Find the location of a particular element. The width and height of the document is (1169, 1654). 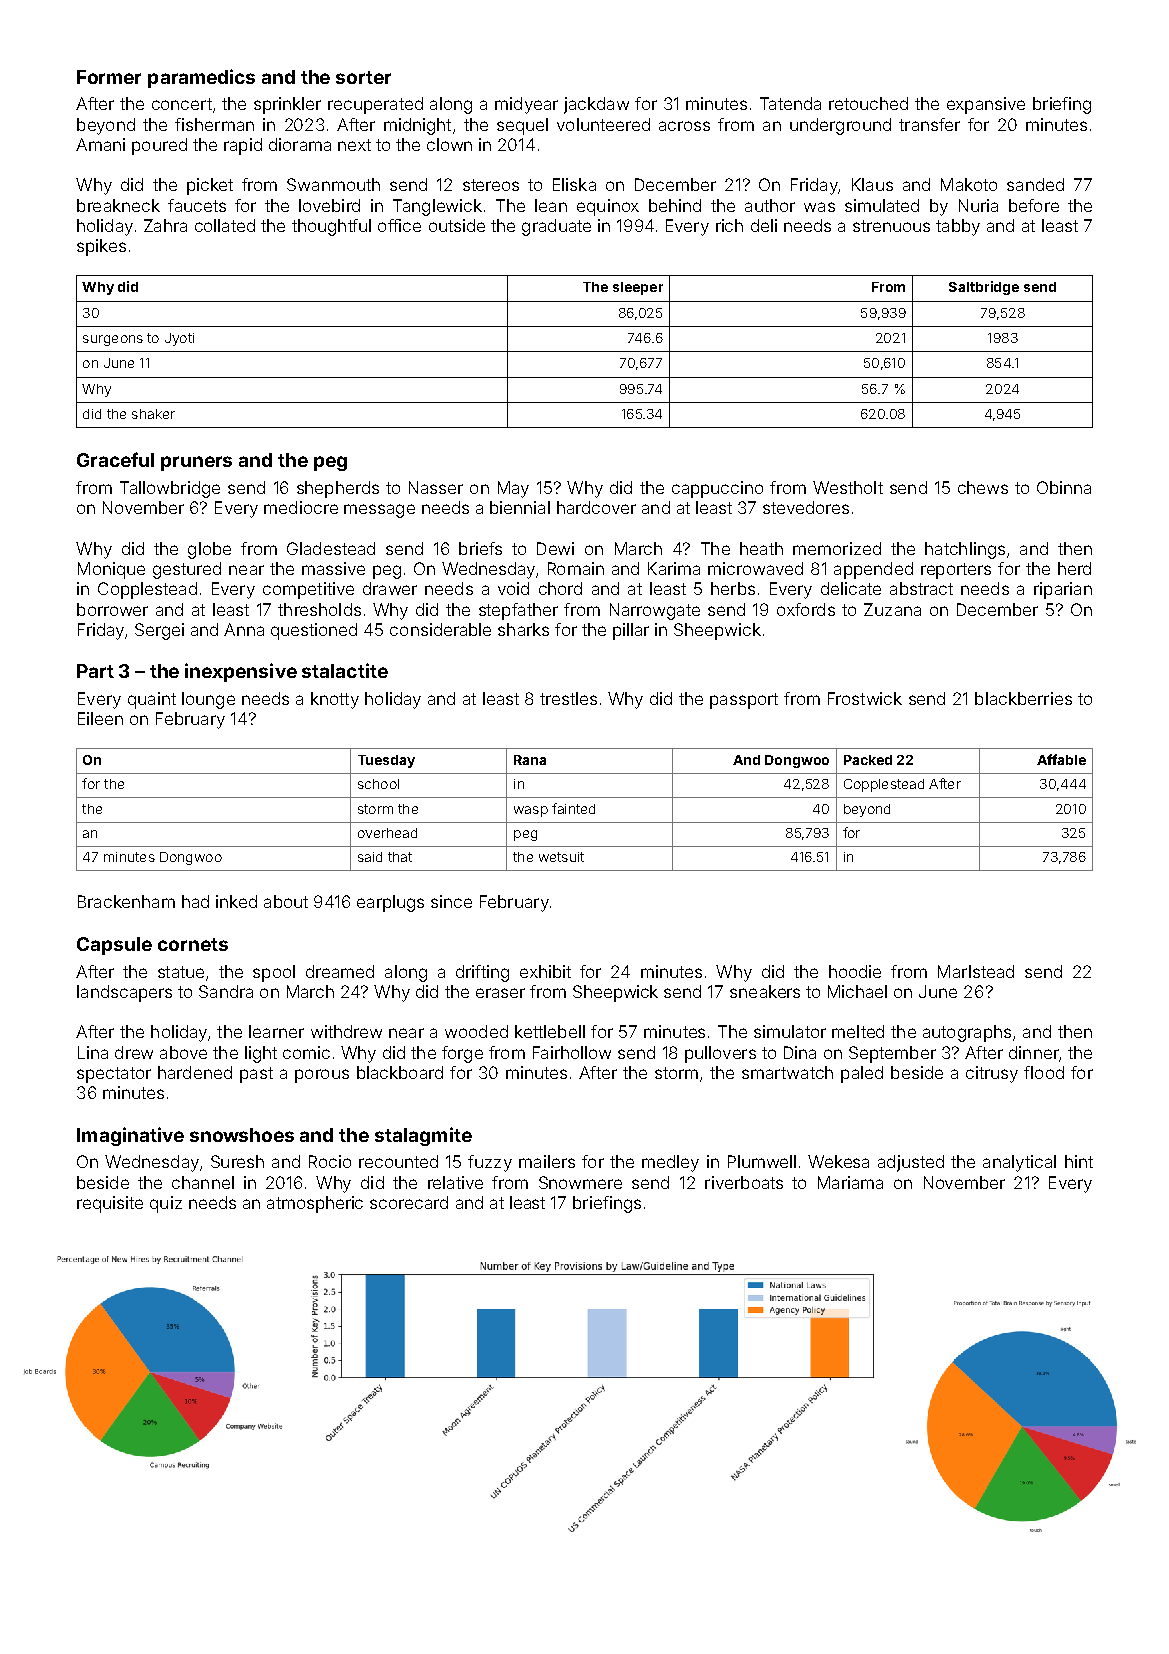

Packed is located at coordinates (868, 760).
